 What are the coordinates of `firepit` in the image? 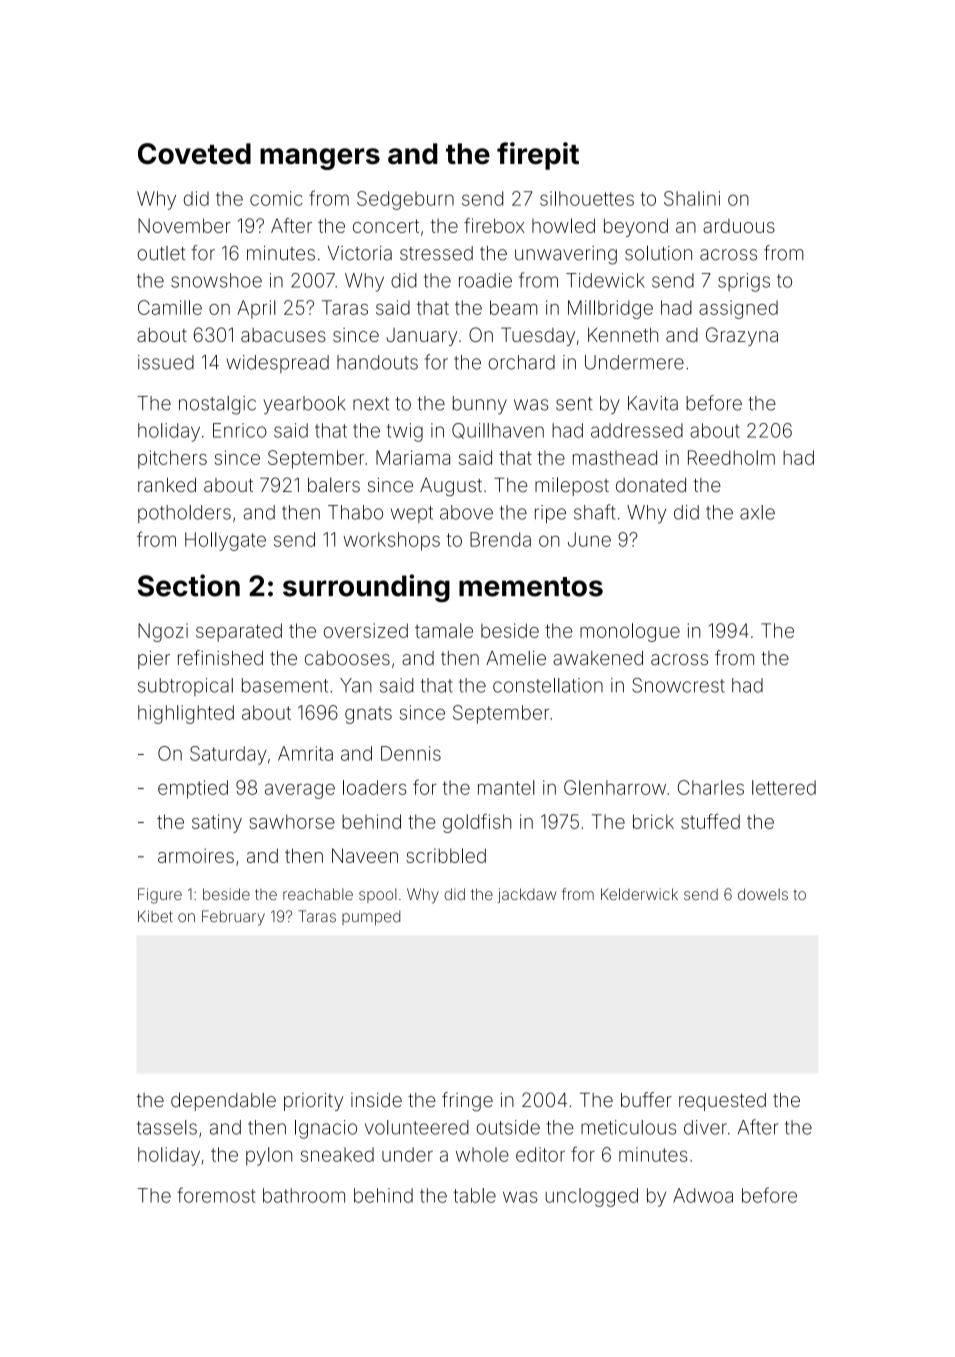 It's located at (538, 156).
